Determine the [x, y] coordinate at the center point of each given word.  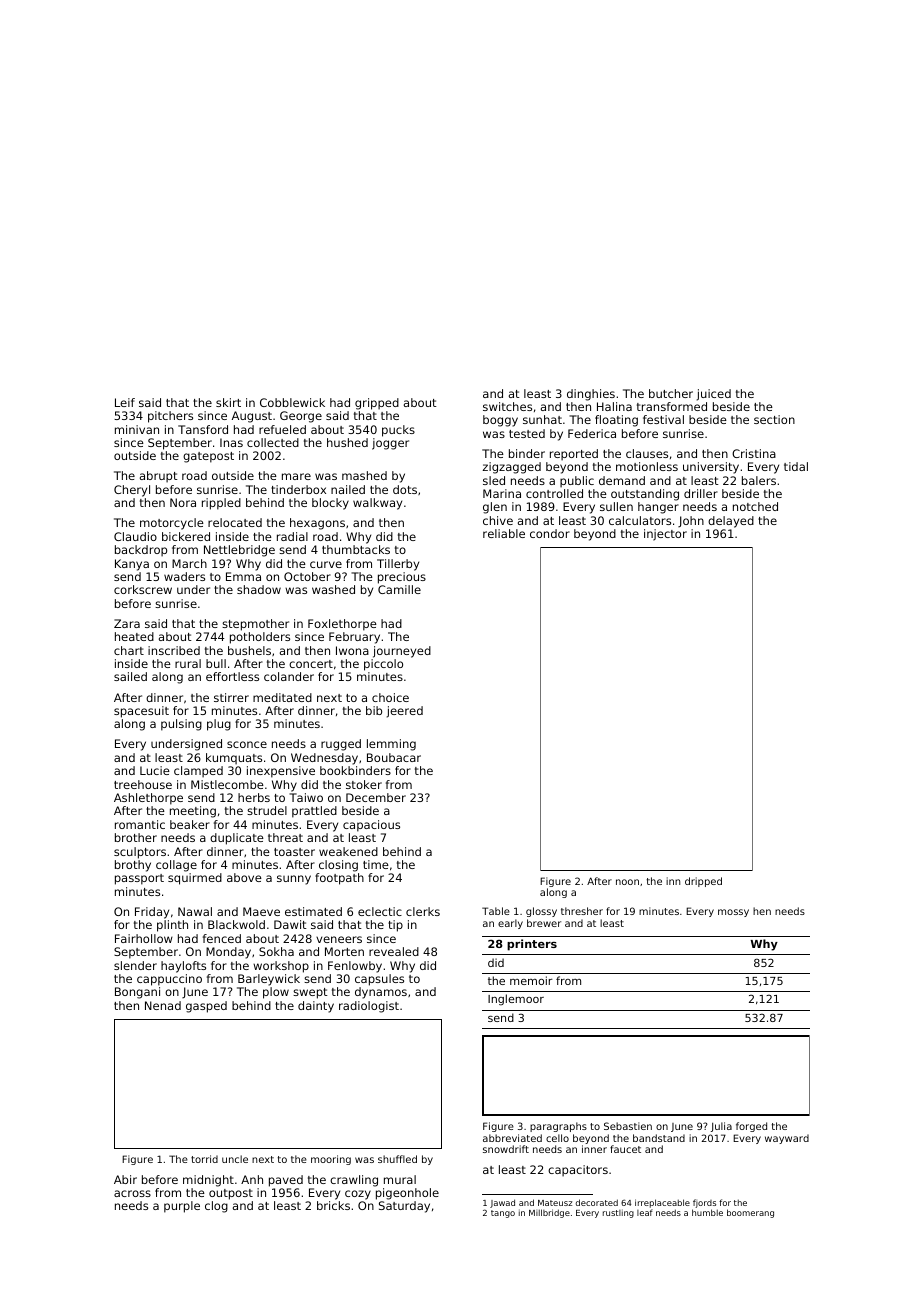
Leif [125, 402]
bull [216, 663]
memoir [531, 980]
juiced [714, 395]
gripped [377, 404]
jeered [405, 712]
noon [627, 882]
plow [276, 993]
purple [182, 1207]
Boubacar [394, 757]
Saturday [404, 1207]
